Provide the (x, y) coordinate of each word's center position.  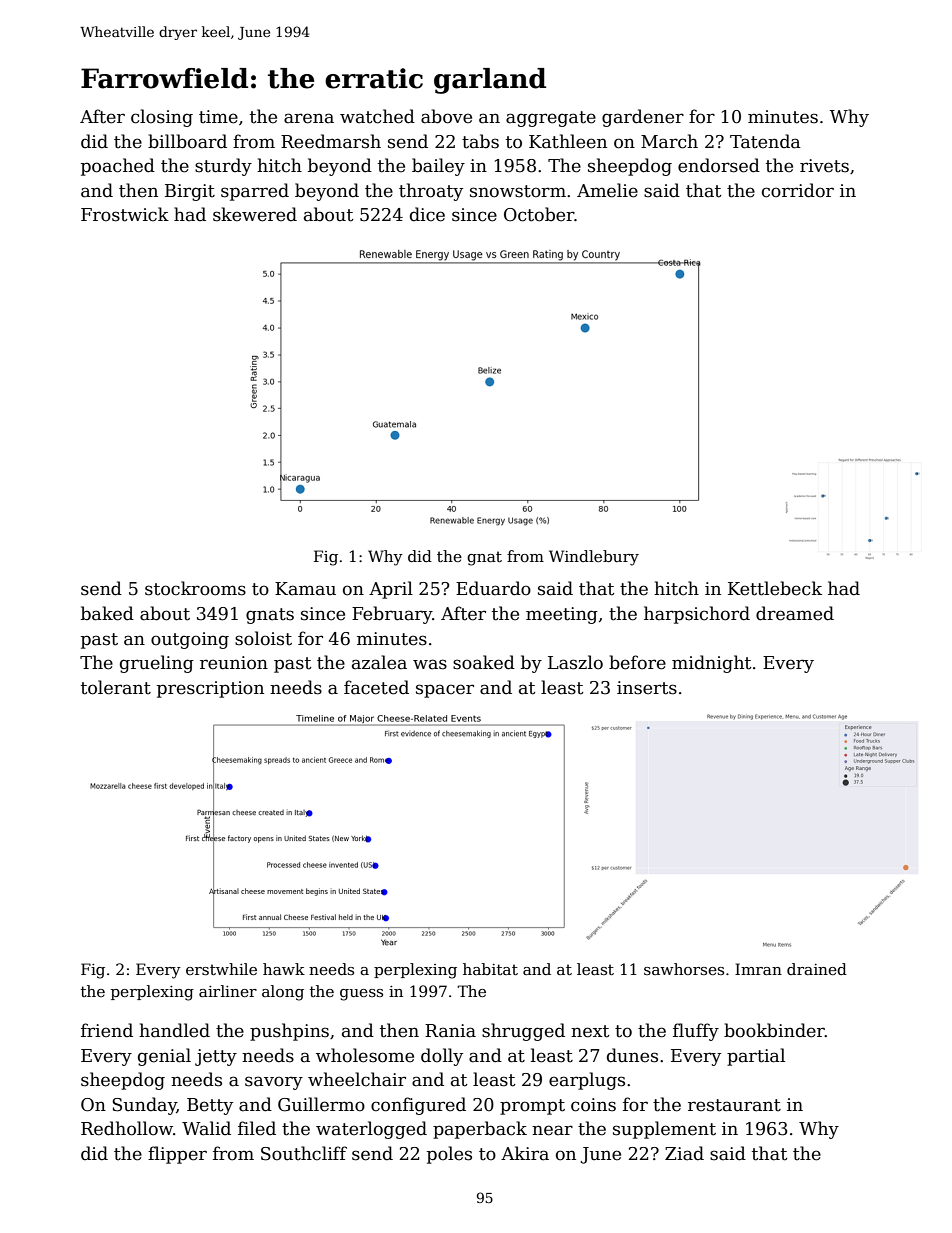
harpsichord (697, 615)
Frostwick (125, 214)
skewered (255, 214)
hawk (284, 969)
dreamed (795, 613)
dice (427, 214)
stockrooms (195, 588)
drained (817, 969)
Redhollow (127, 1128)
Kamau (305, 589)
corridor (798, 190)
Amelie (607, 190)
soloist (263, 638)
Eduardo (493, 588)
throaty (431, 192)
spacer (445, 691)
